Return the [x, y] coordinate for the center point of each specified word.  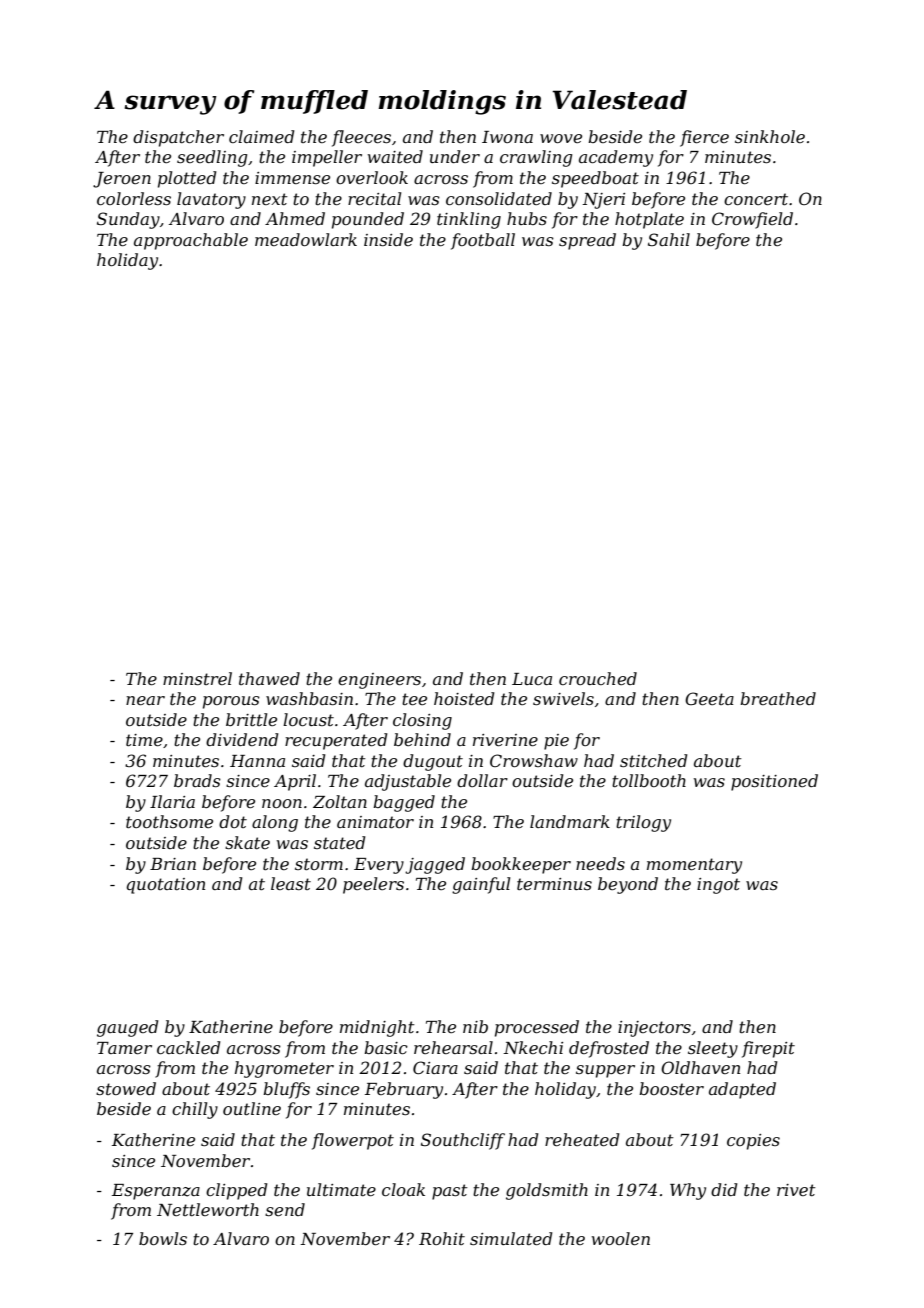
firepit [768, 1049]
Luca [532, 679]
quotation [166, 886]
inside [388, 239]
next [270, 199]
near [145, 700]
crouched [598, 678]
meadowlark [306, 239]
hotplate [649, 220]
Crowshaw [534, 760]
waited [395, 156]
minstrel [197, 678]
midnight [377, 1028]
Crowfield [752, 220]
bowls [163, 1238]
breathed [778, 698]
